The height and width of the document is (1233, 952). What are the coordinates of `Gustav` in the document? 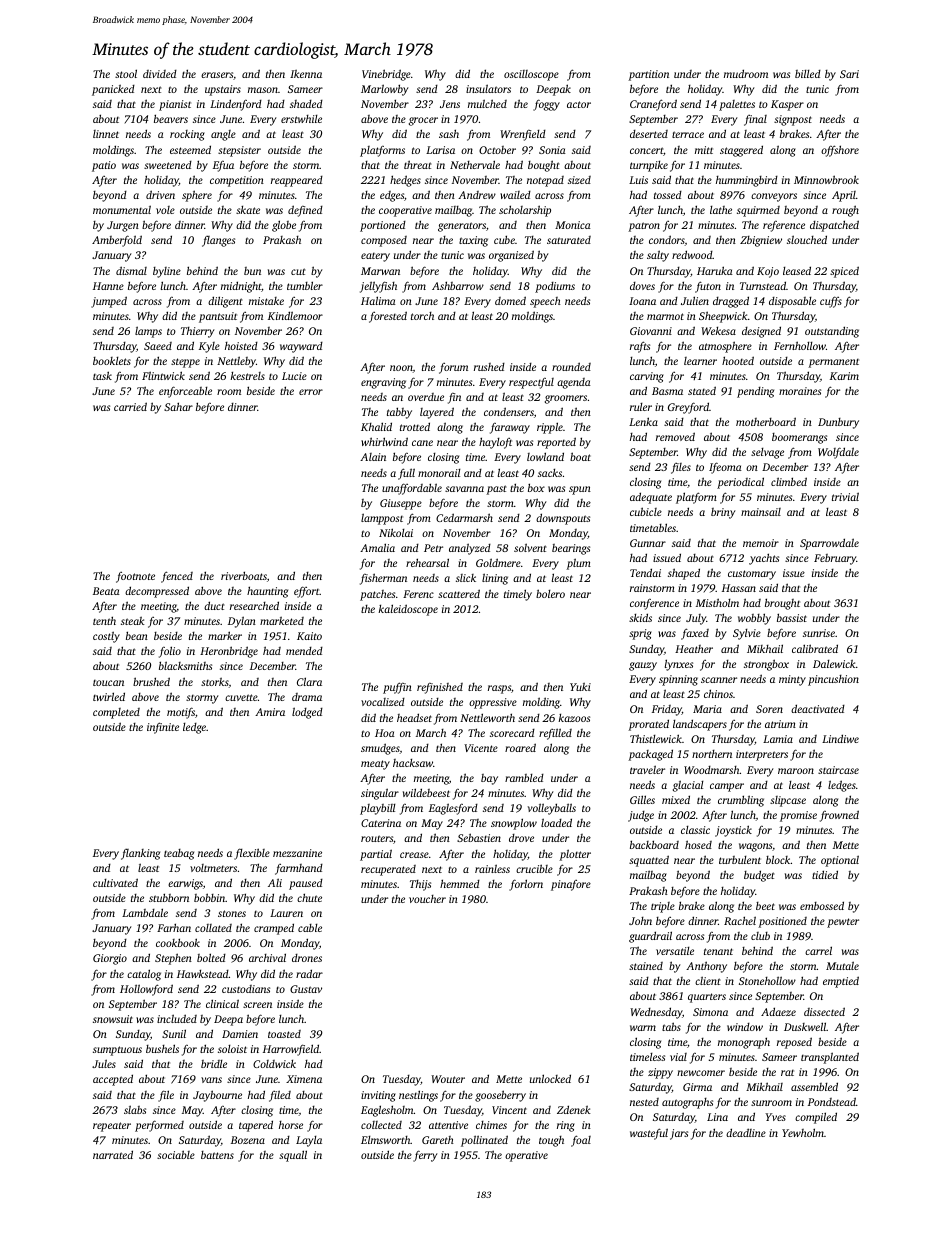 It's located at (306, 989).
